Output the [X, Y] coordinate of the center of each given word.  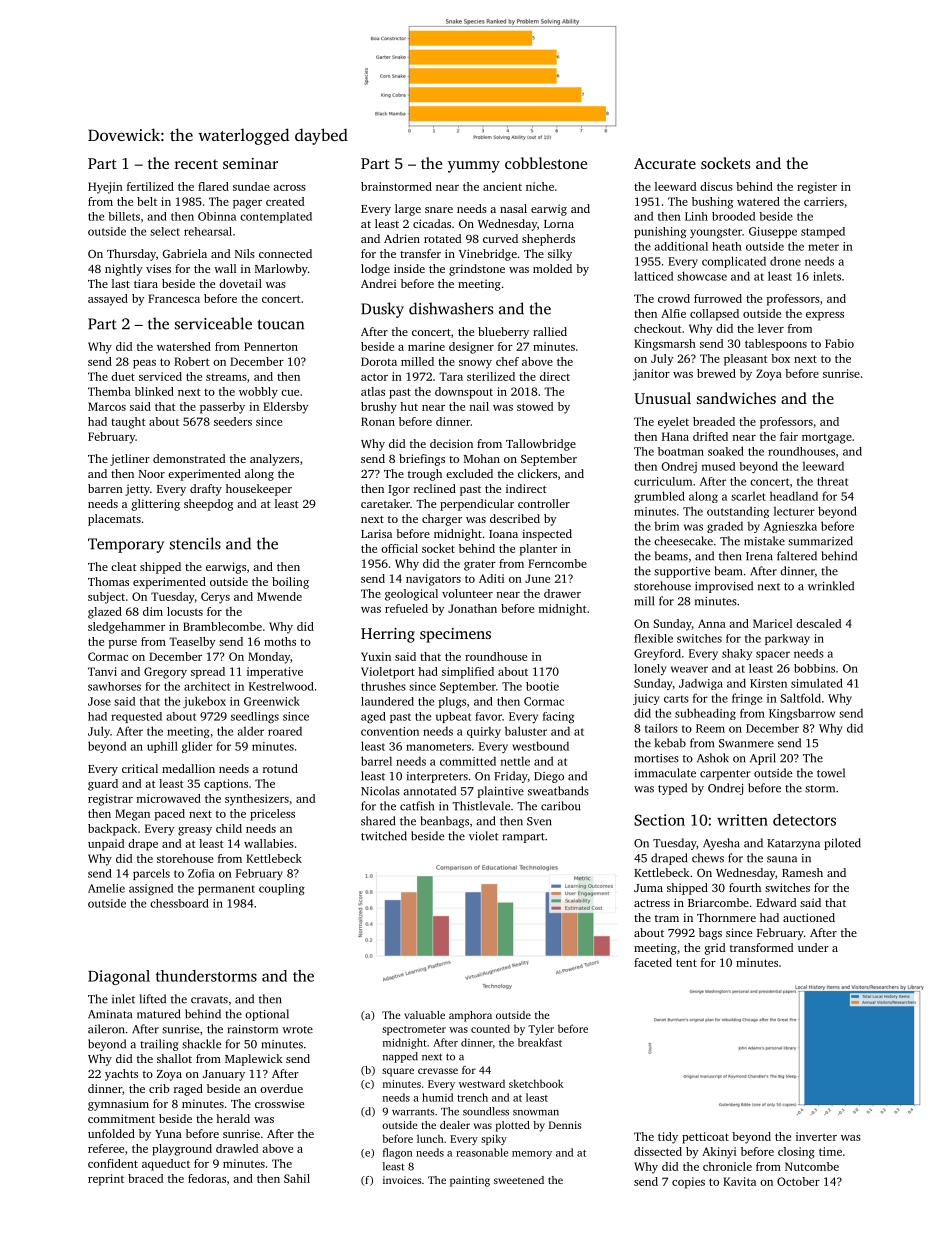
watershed [184, 346]
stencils [195, 543]
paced [170, 815]
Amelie [106, 888]
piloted [842, 844]
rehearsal [208, 231]
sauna [782, 859]
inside [409, 268]
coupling [282, 889]
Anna [712, 623]
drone [785, 261]
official [399, 548]
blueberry [503, 333]
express [825, 316]
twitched [384, 836]
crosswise [279, 1103]
